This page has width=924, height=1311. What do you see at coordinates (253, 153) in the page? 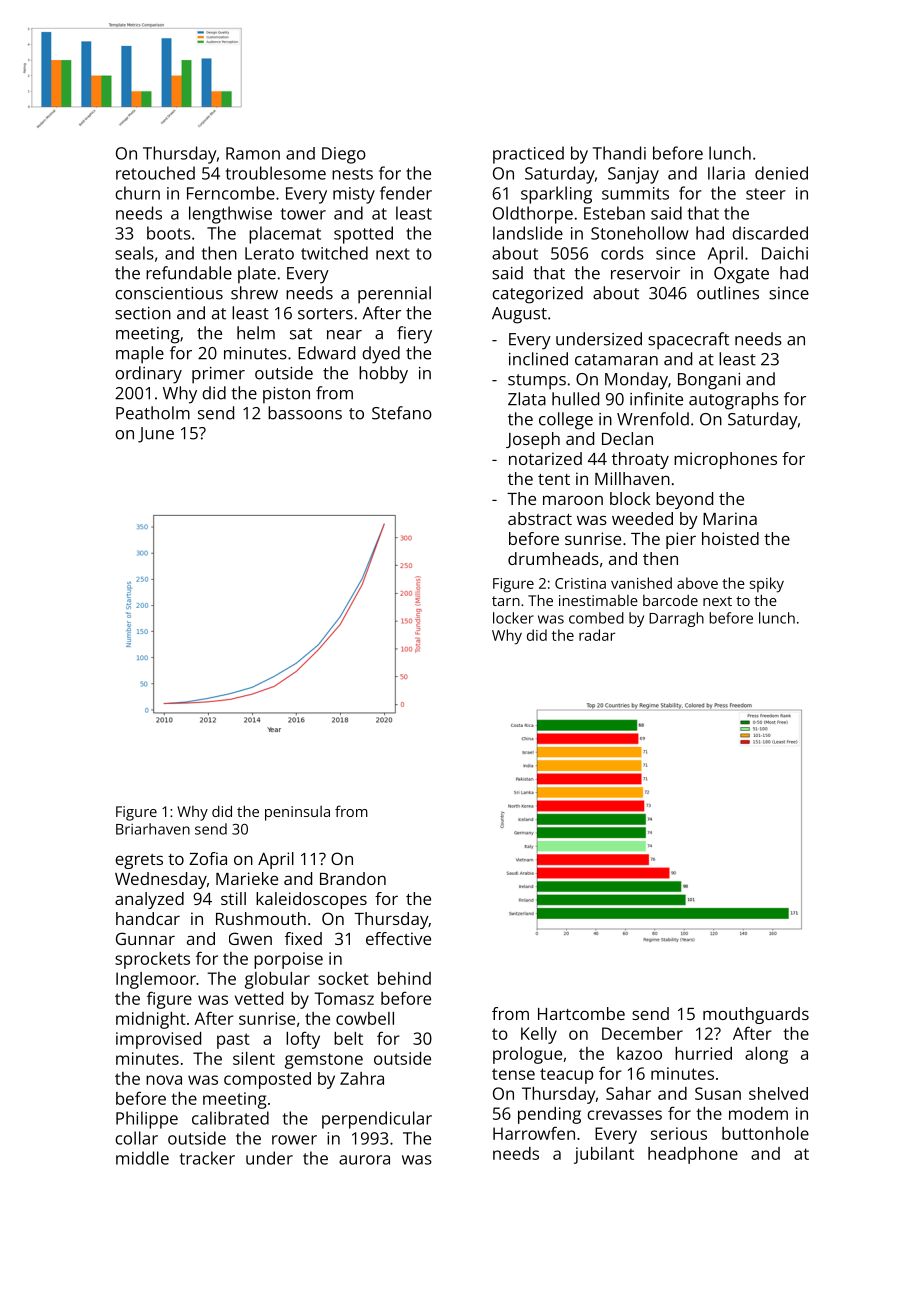
I see `Ramon` at bounding box center [253, 153].
